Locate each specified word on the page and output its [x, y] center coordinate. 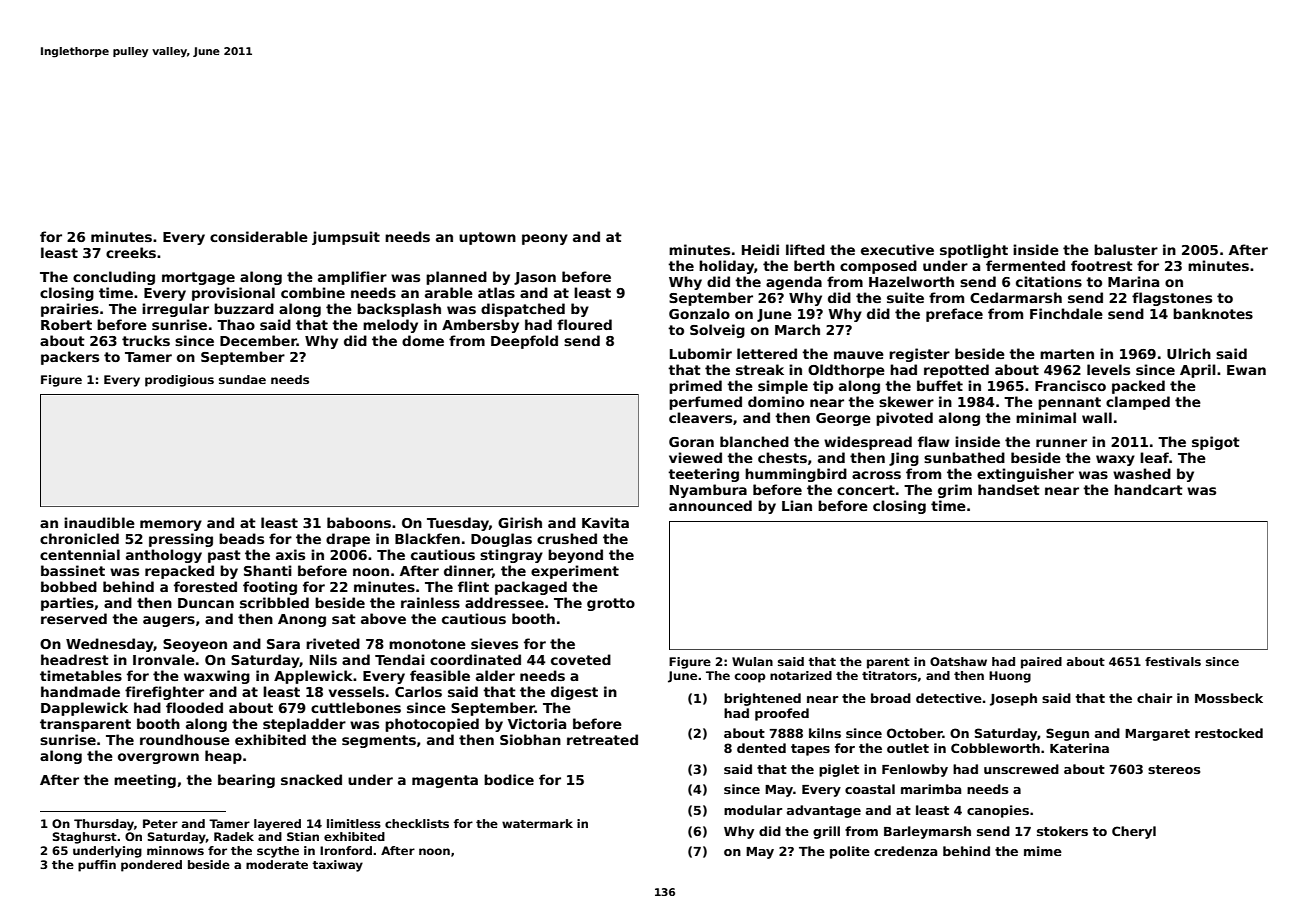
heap [223, 757]
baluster [1126, 249]
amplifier [352, 278]
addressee [504, 602]
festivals [1173, 661]
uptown [487, 238]
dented [761, 748]
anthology [164, 556]
